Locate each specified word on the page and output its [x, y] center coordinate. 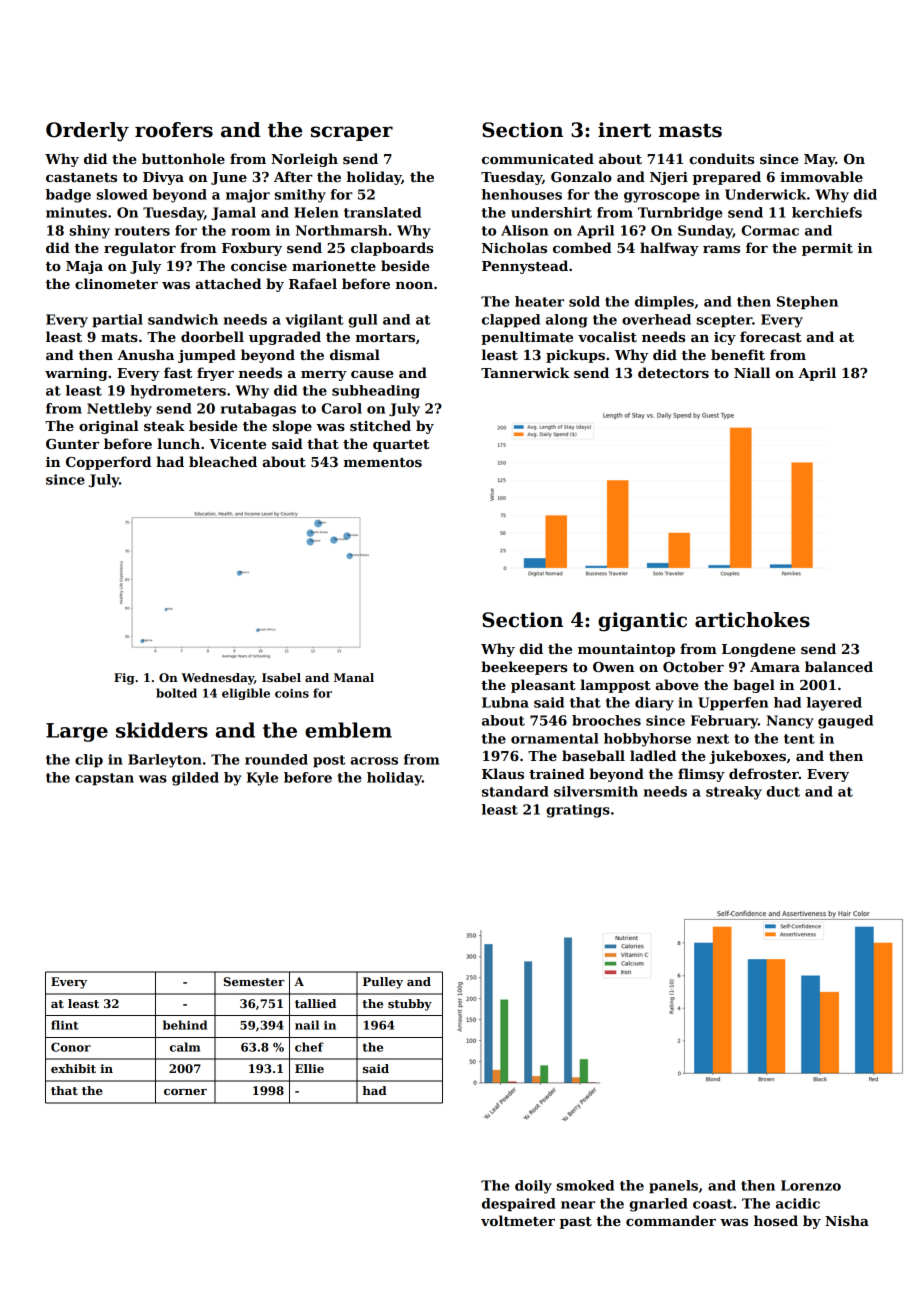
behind [185, 1025]
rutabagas [258, 410]
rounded [276, 759]
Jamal [233, 213]
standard [515, 791]
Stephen [807, 303]
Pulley [383, 983]
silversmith [596, 791]
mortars [385, 337]
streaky [734, 793]
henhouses [522, 194]
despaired [519, 1205]
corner [185, 1092]
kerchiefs [827, 212]
